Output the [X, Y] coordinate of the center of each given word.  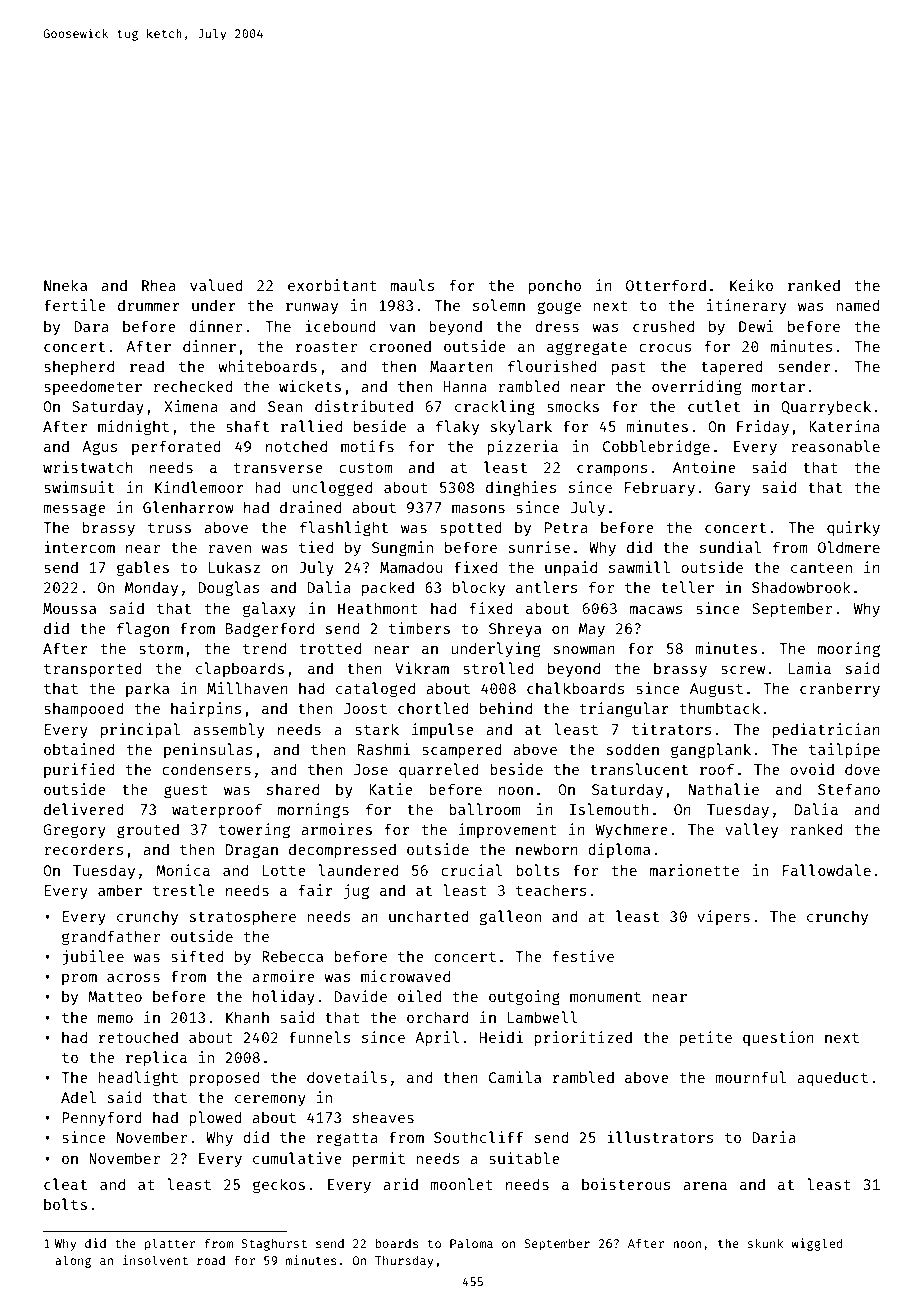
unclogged [332, 489]
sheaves [383, 1117]
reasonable [835, 446]
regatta [347, 1140]
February [660, 488]
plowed [216, 1118]
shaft [247, 426]
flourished [552, 366]
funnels [320, 1037]
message [74, 510]
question [778, 1038]
